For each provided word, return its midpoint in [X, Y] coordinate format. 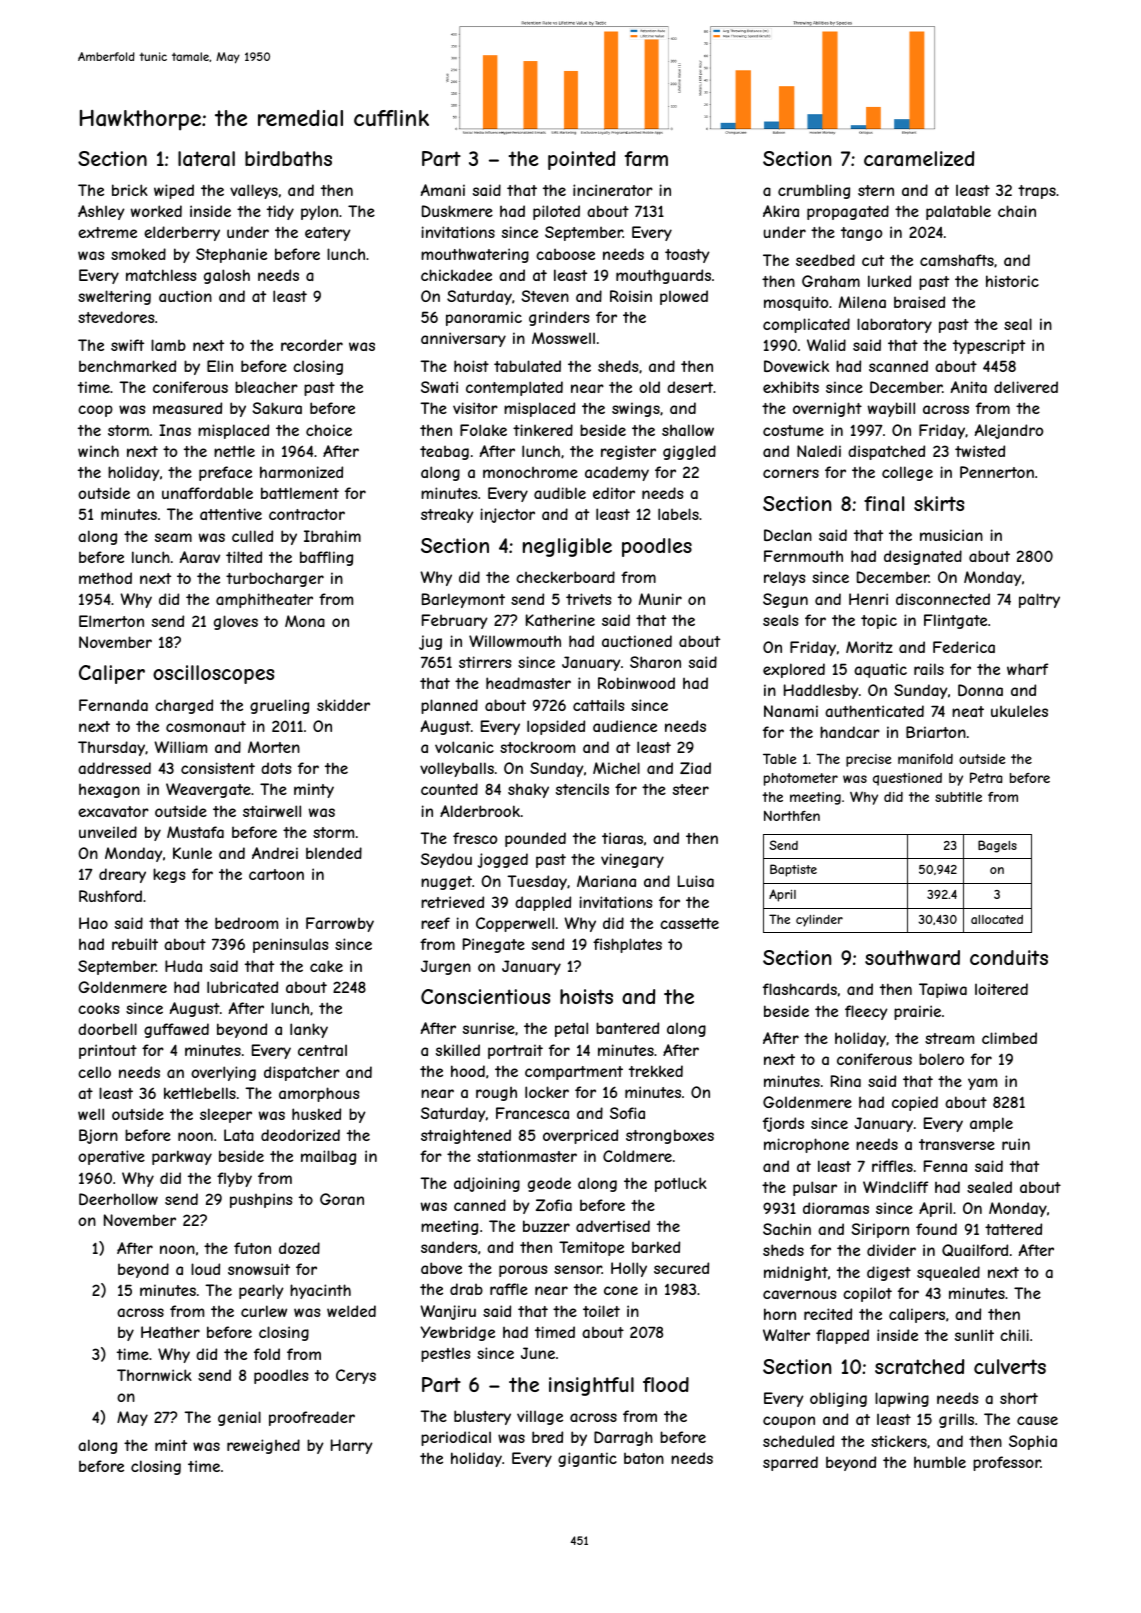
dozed [299, 1248]
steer [691, 789]
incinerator [613, 190]
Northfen [792, 816]
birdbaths [288, 159]
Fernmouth [803, 556]
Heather [170, 1332]
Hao [93, 923]
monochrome [530, 472]
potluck [681, 1184]
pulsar [815, 1188]
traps [1037, 192]
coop [95, 411]
